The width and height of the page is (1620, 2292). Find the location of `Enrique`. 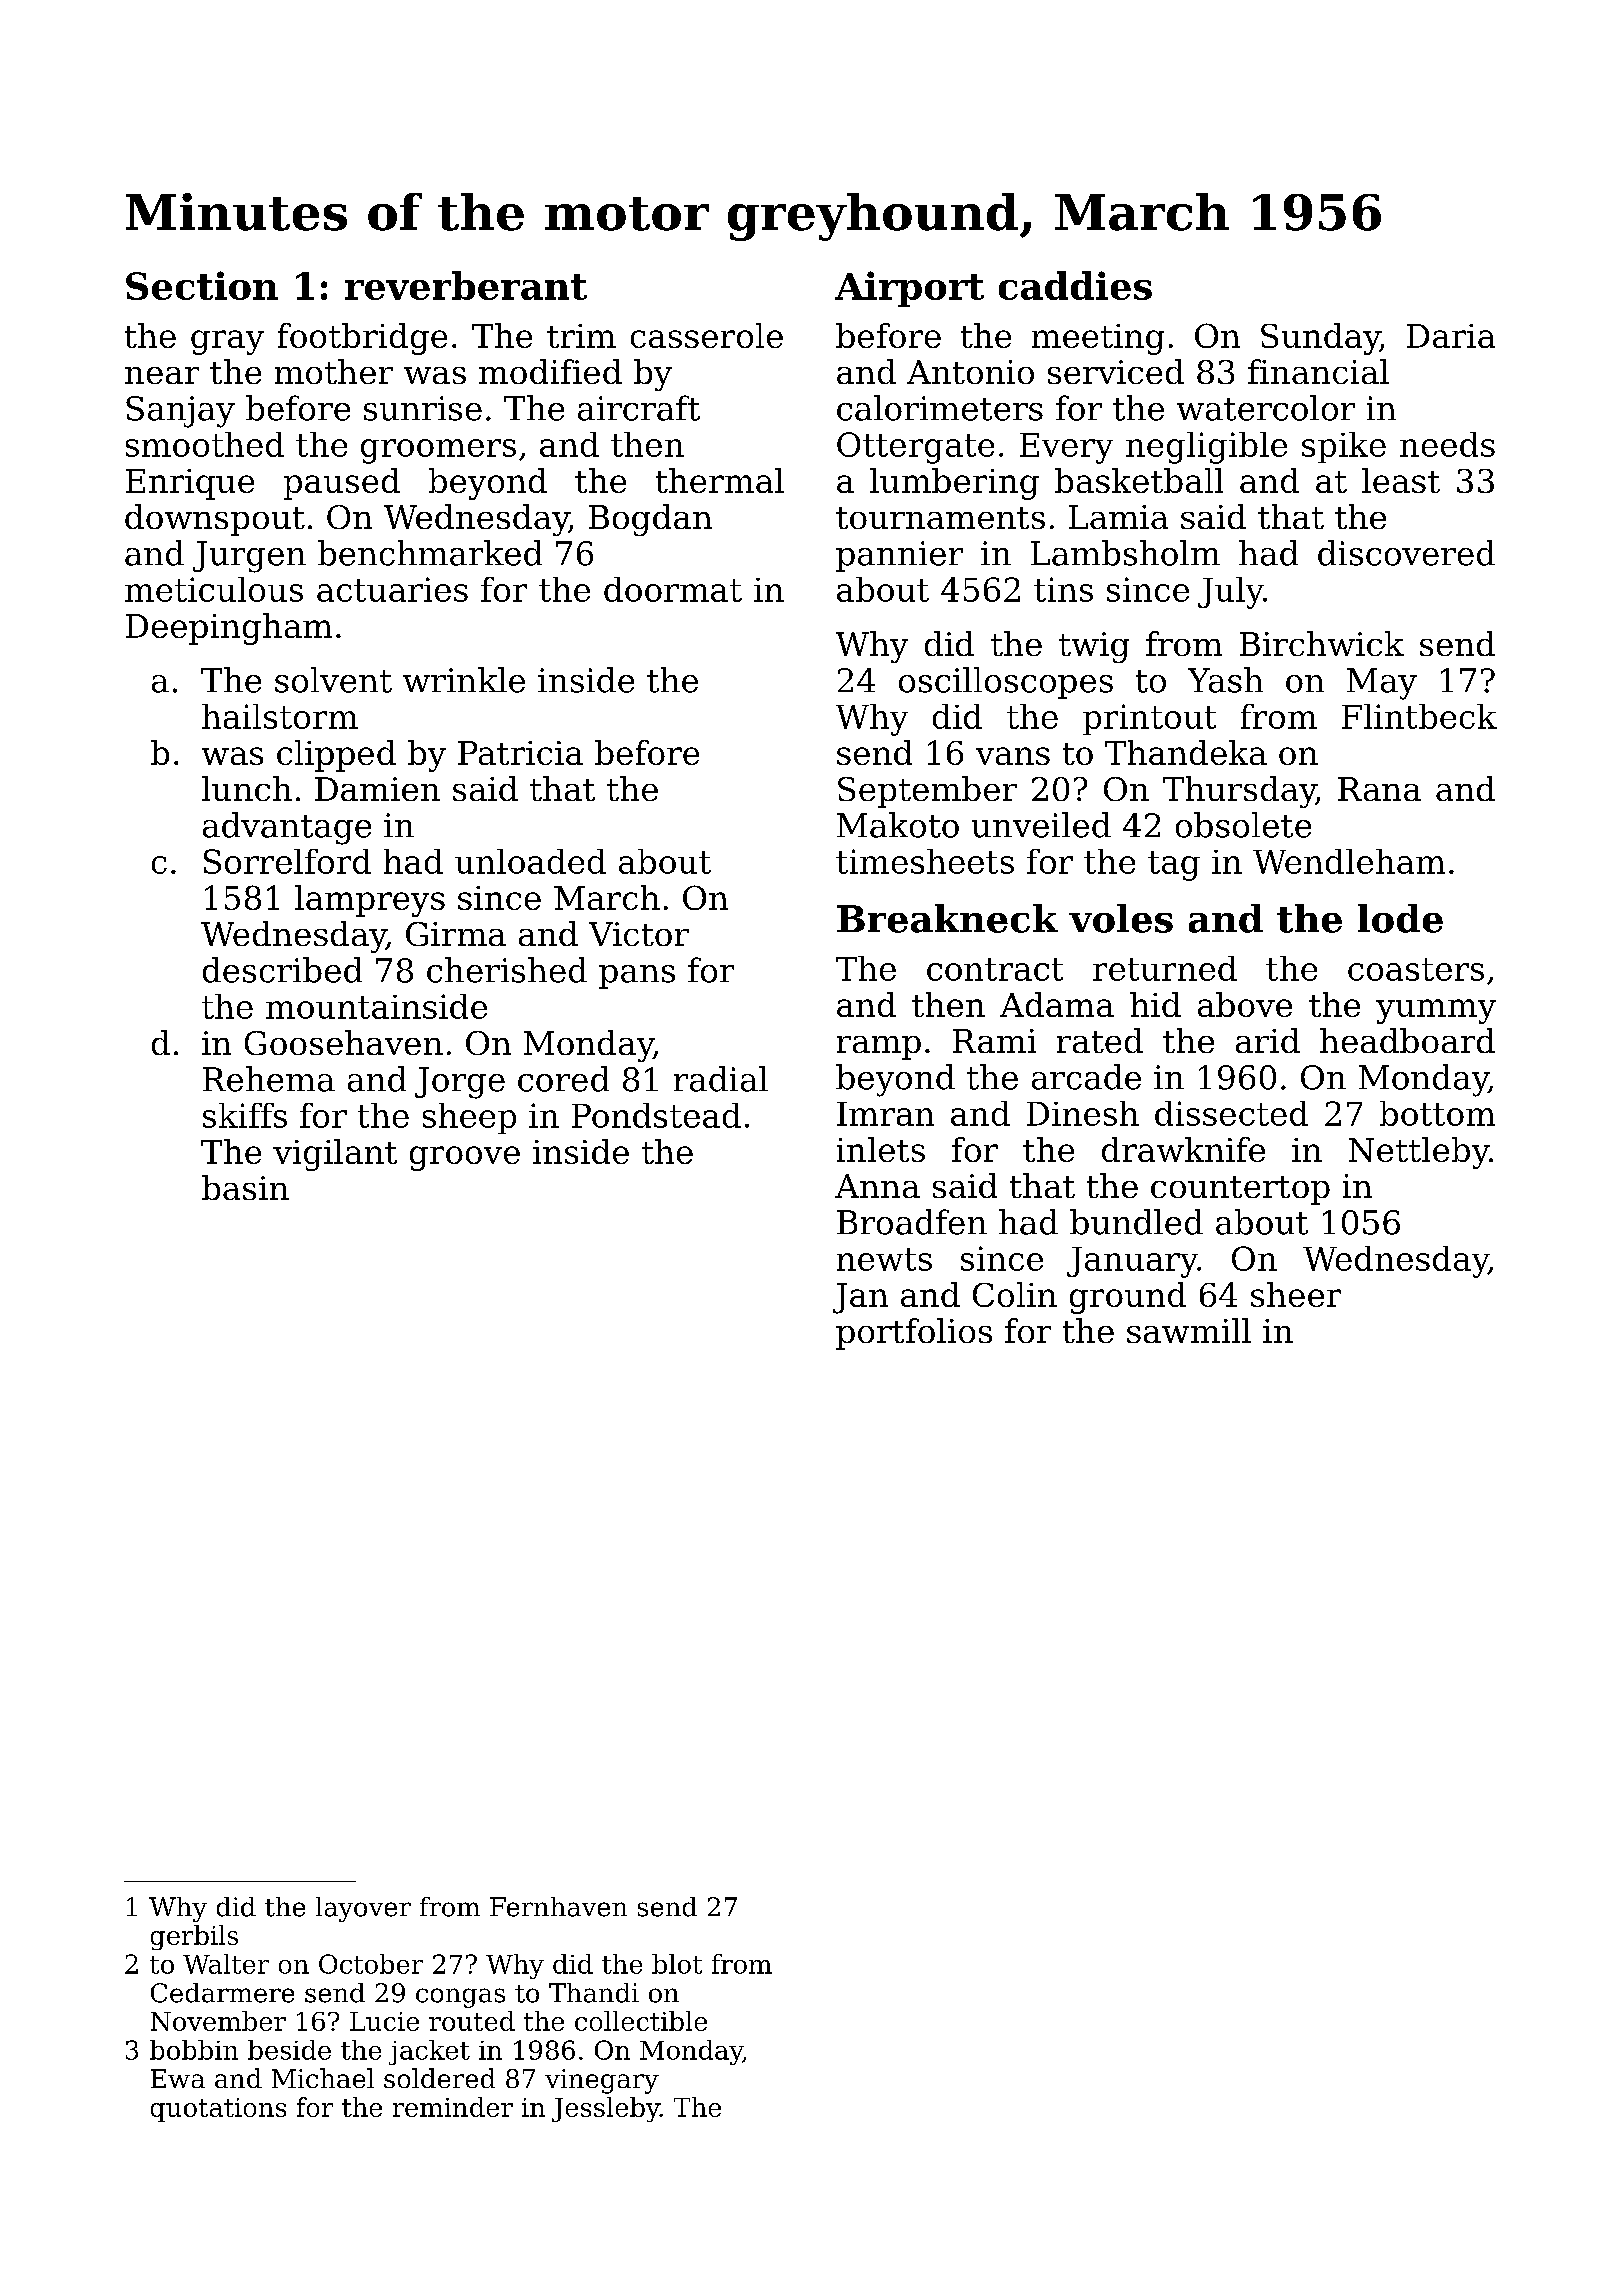

Enrique is located at coordinates (190, 484).
